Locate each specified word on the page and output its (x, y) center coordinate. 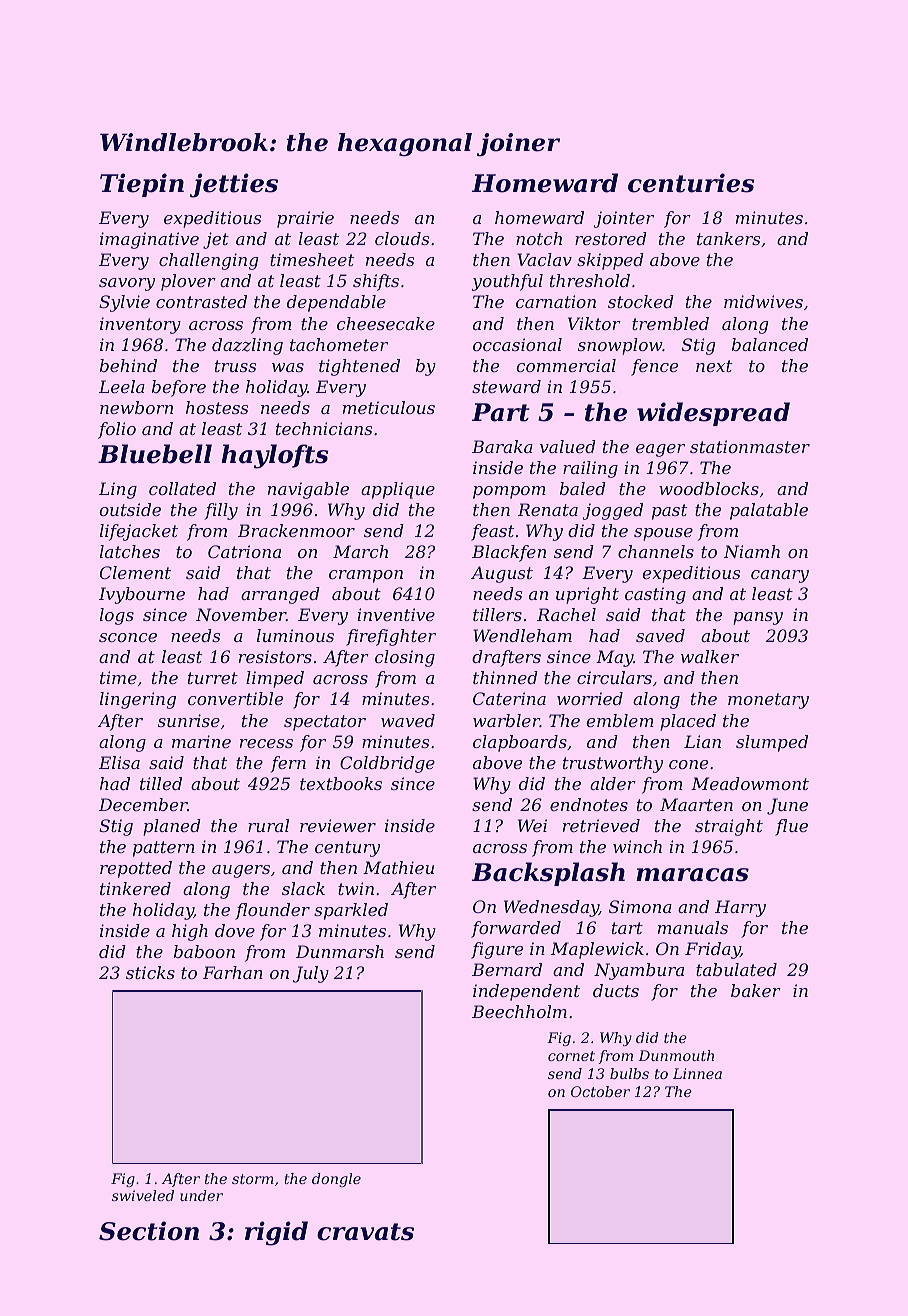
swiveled (143, 1195)
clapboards (520, 743)
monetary (768, 701)
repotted (136, 869)
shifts (376, 282)
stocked (641, 301)
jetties (234, 185)
